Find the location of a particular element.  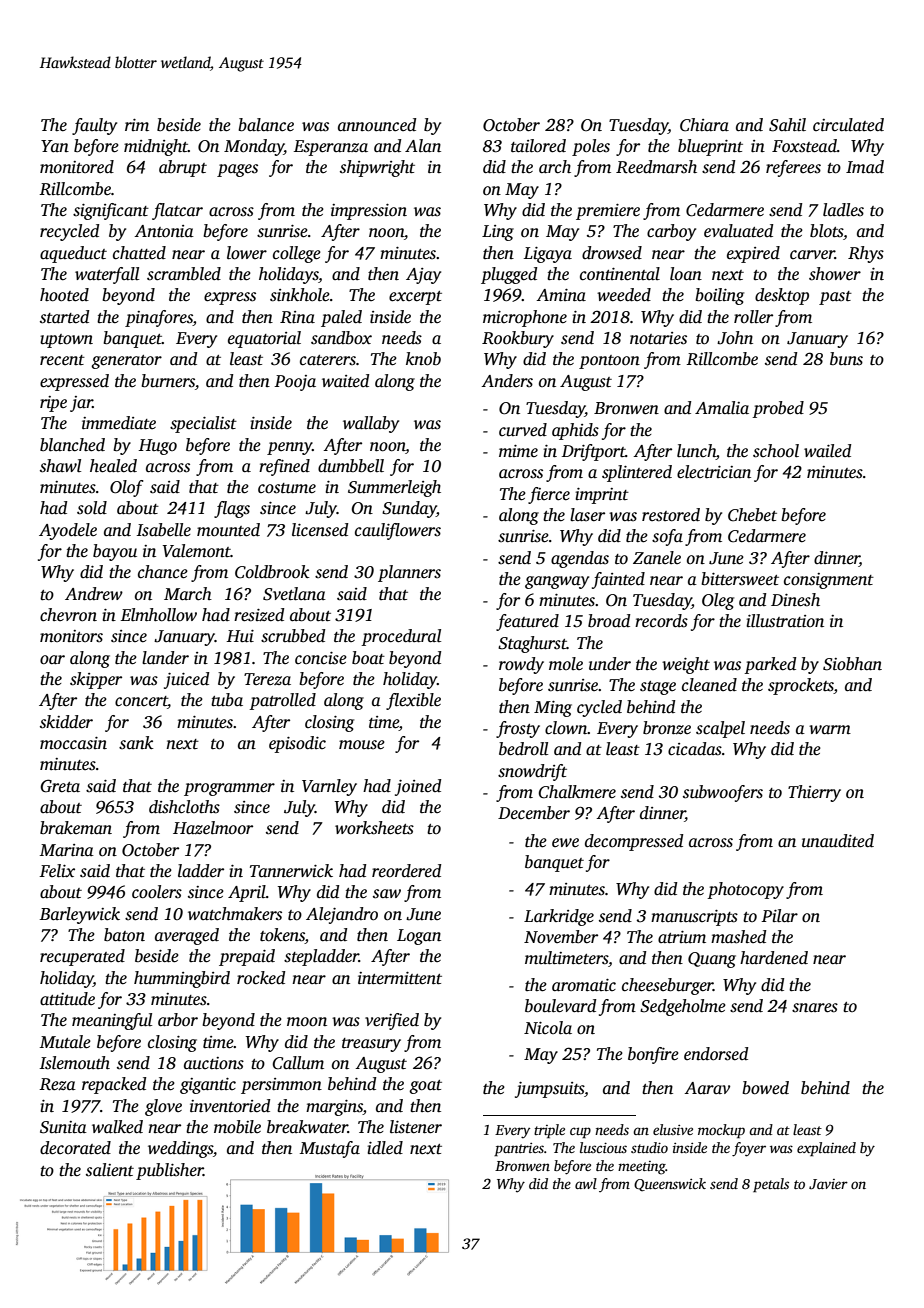

rim is located at coordinates (137, 125).
